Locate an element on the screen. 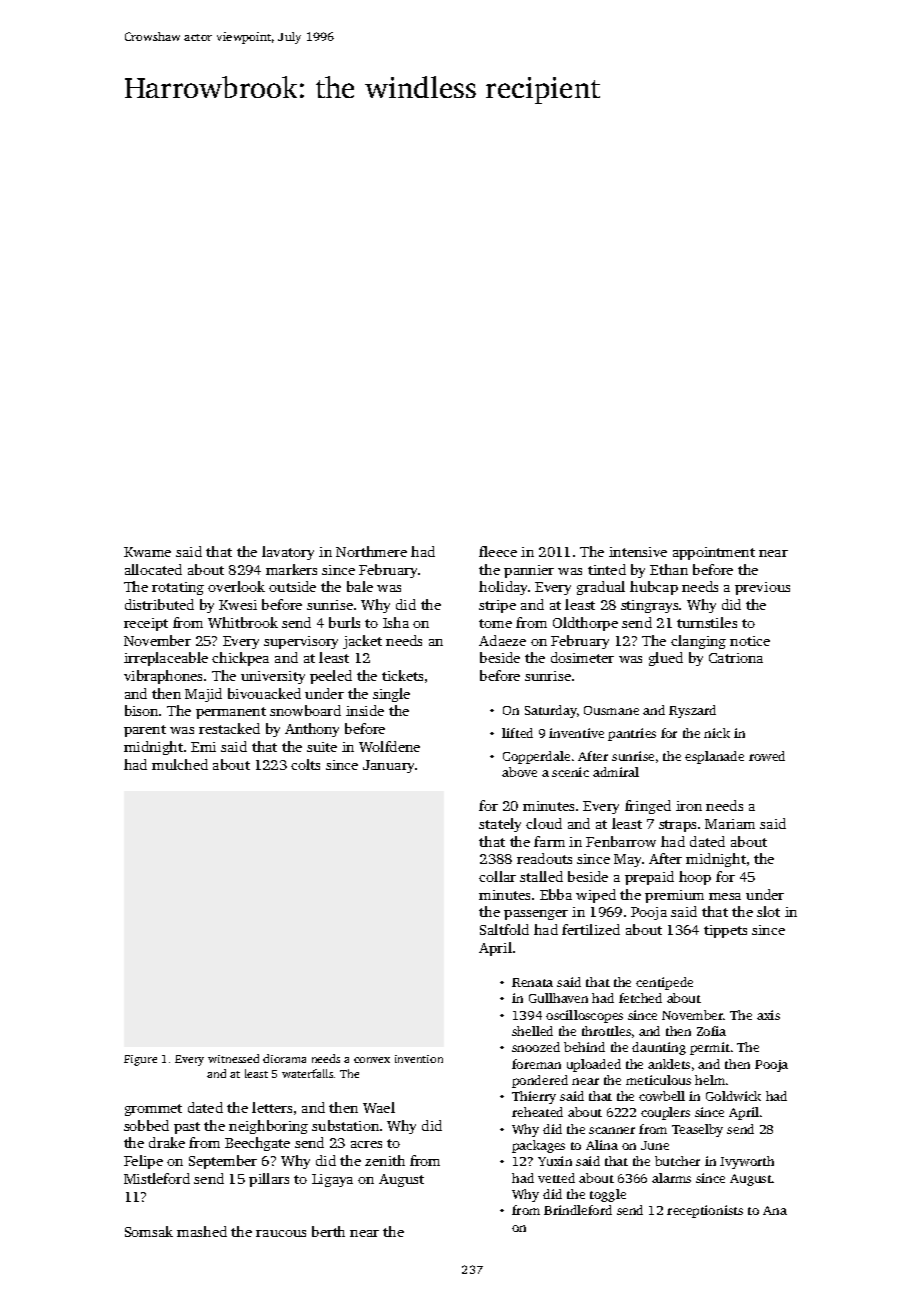 This screenshot has width=924, height=1308. convex is located at coordinates (372, 1060).
